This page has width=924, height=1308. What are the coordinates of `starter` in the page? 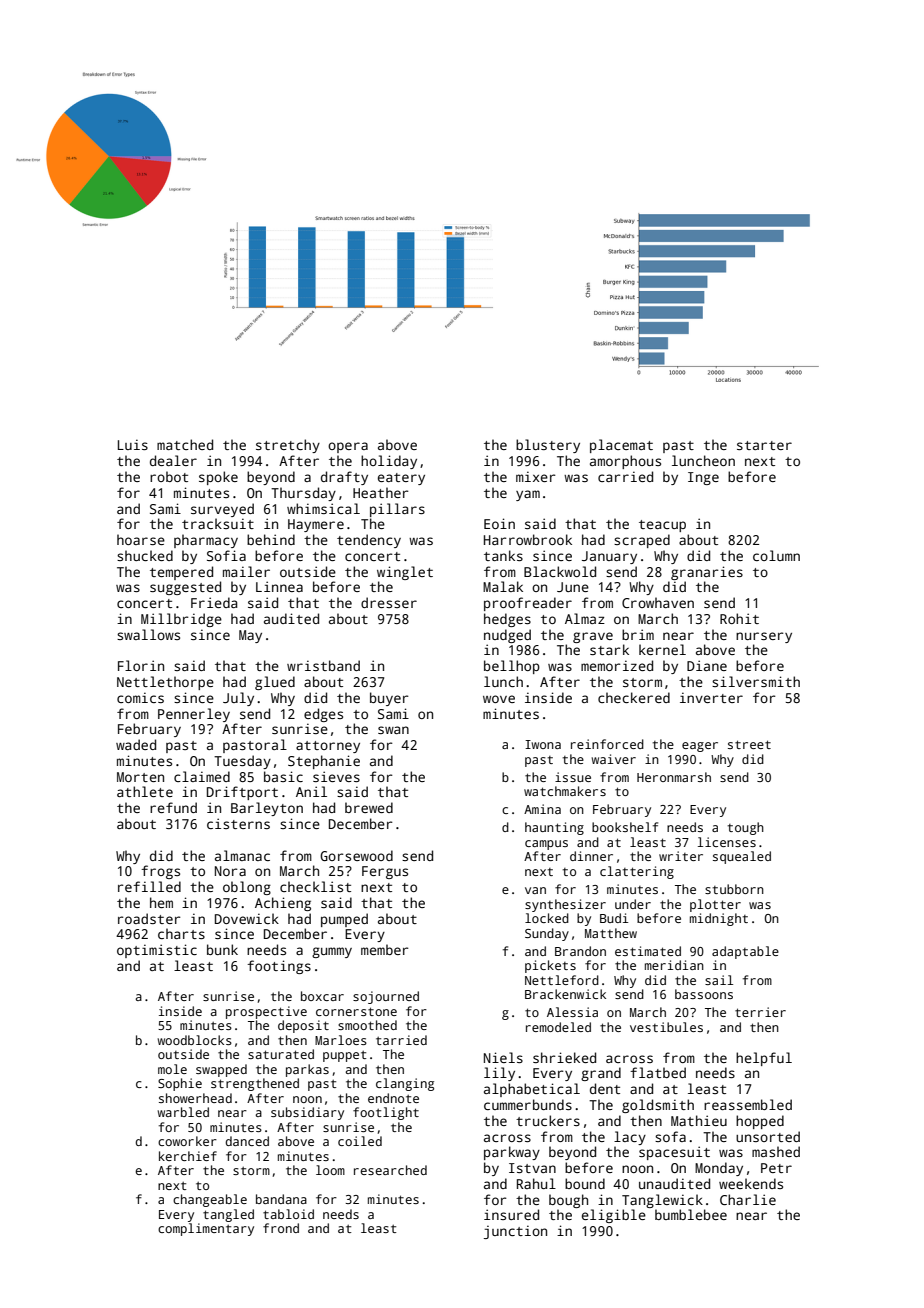 It's located at (764, 445).
